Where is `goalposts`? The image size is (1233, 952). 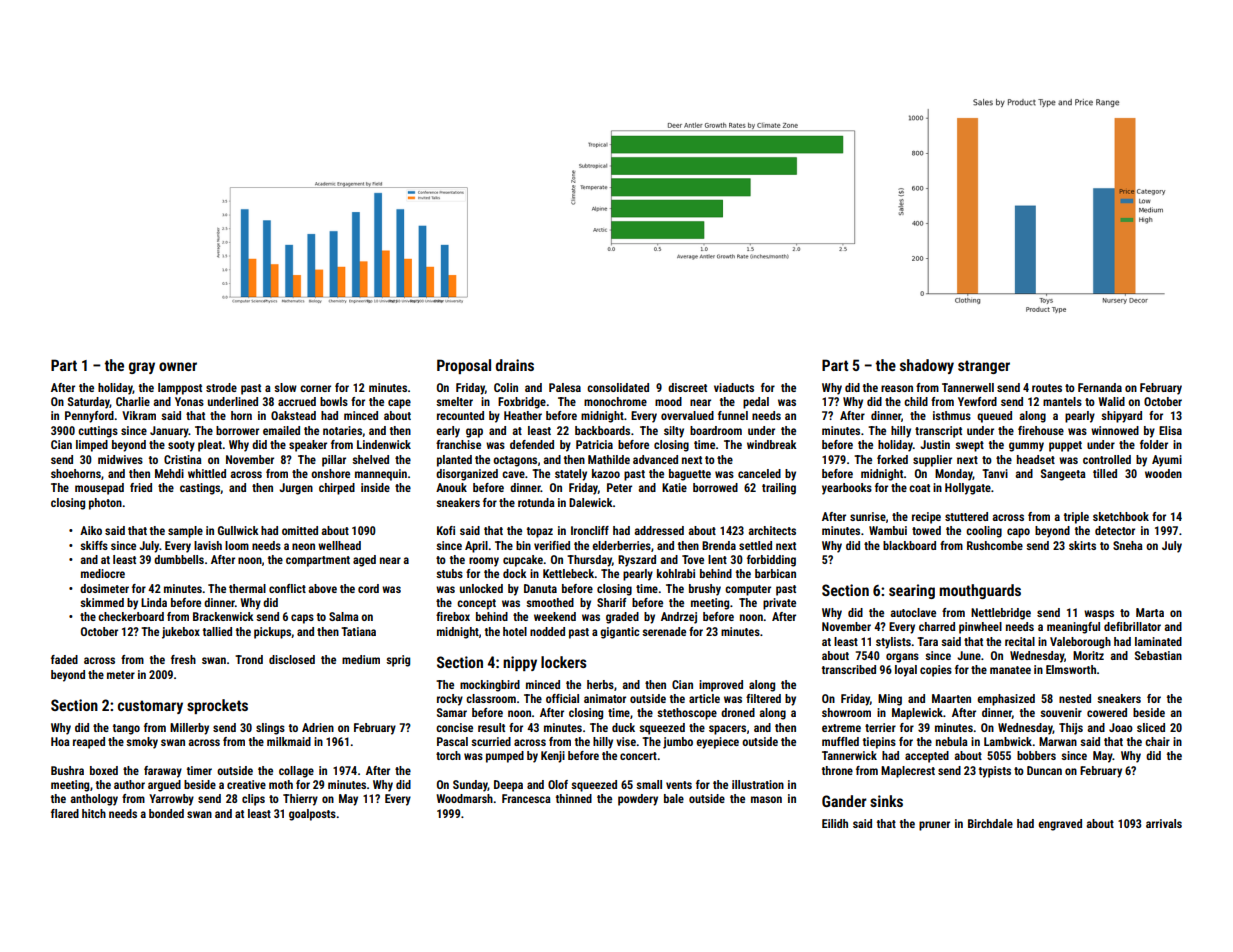
goalposts is located at coordinates (312, 815).
